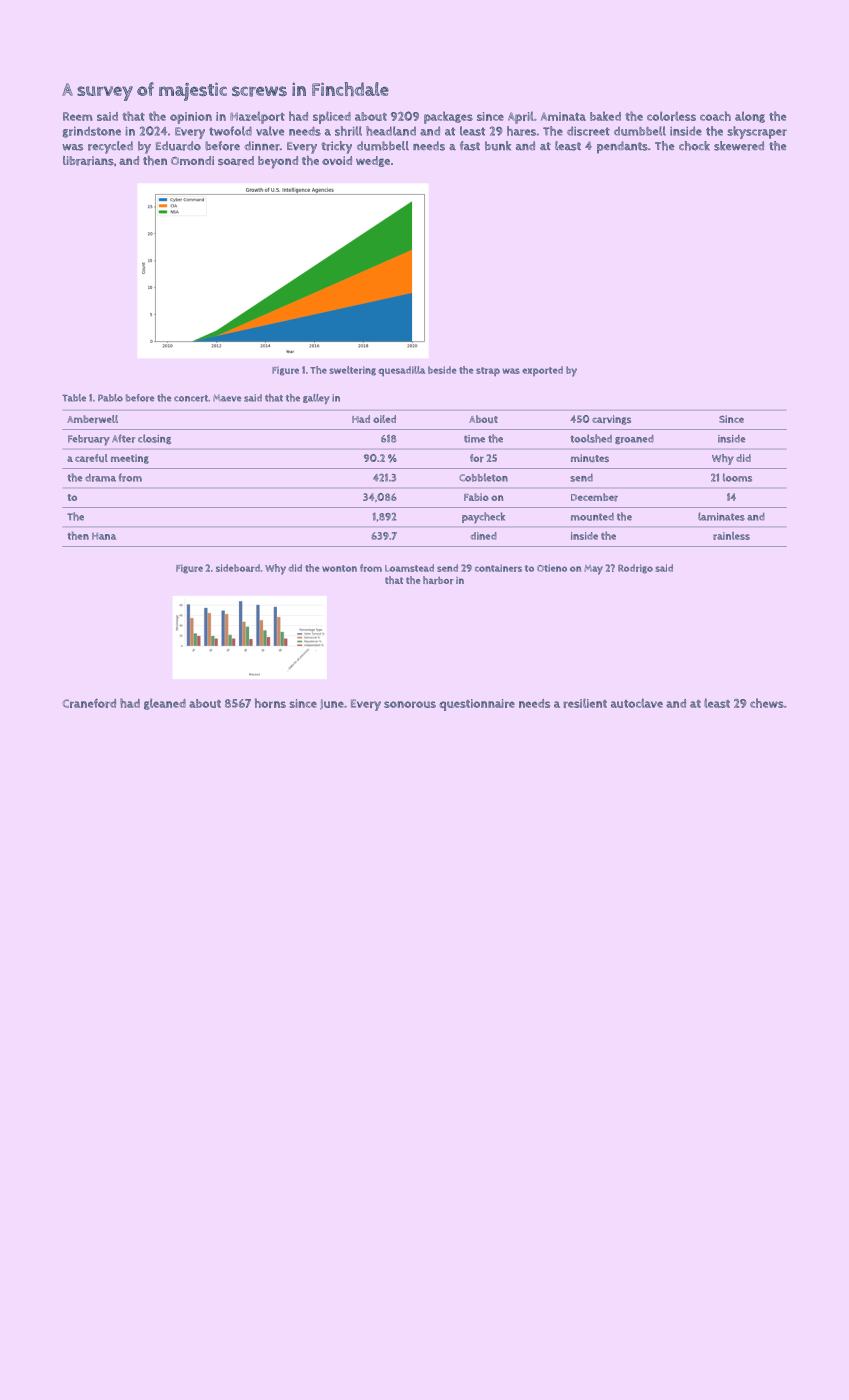 This image has width=849, height=1400. Describe the element at coordinates (592, 517) in the image. I see `mounted` at that location.
